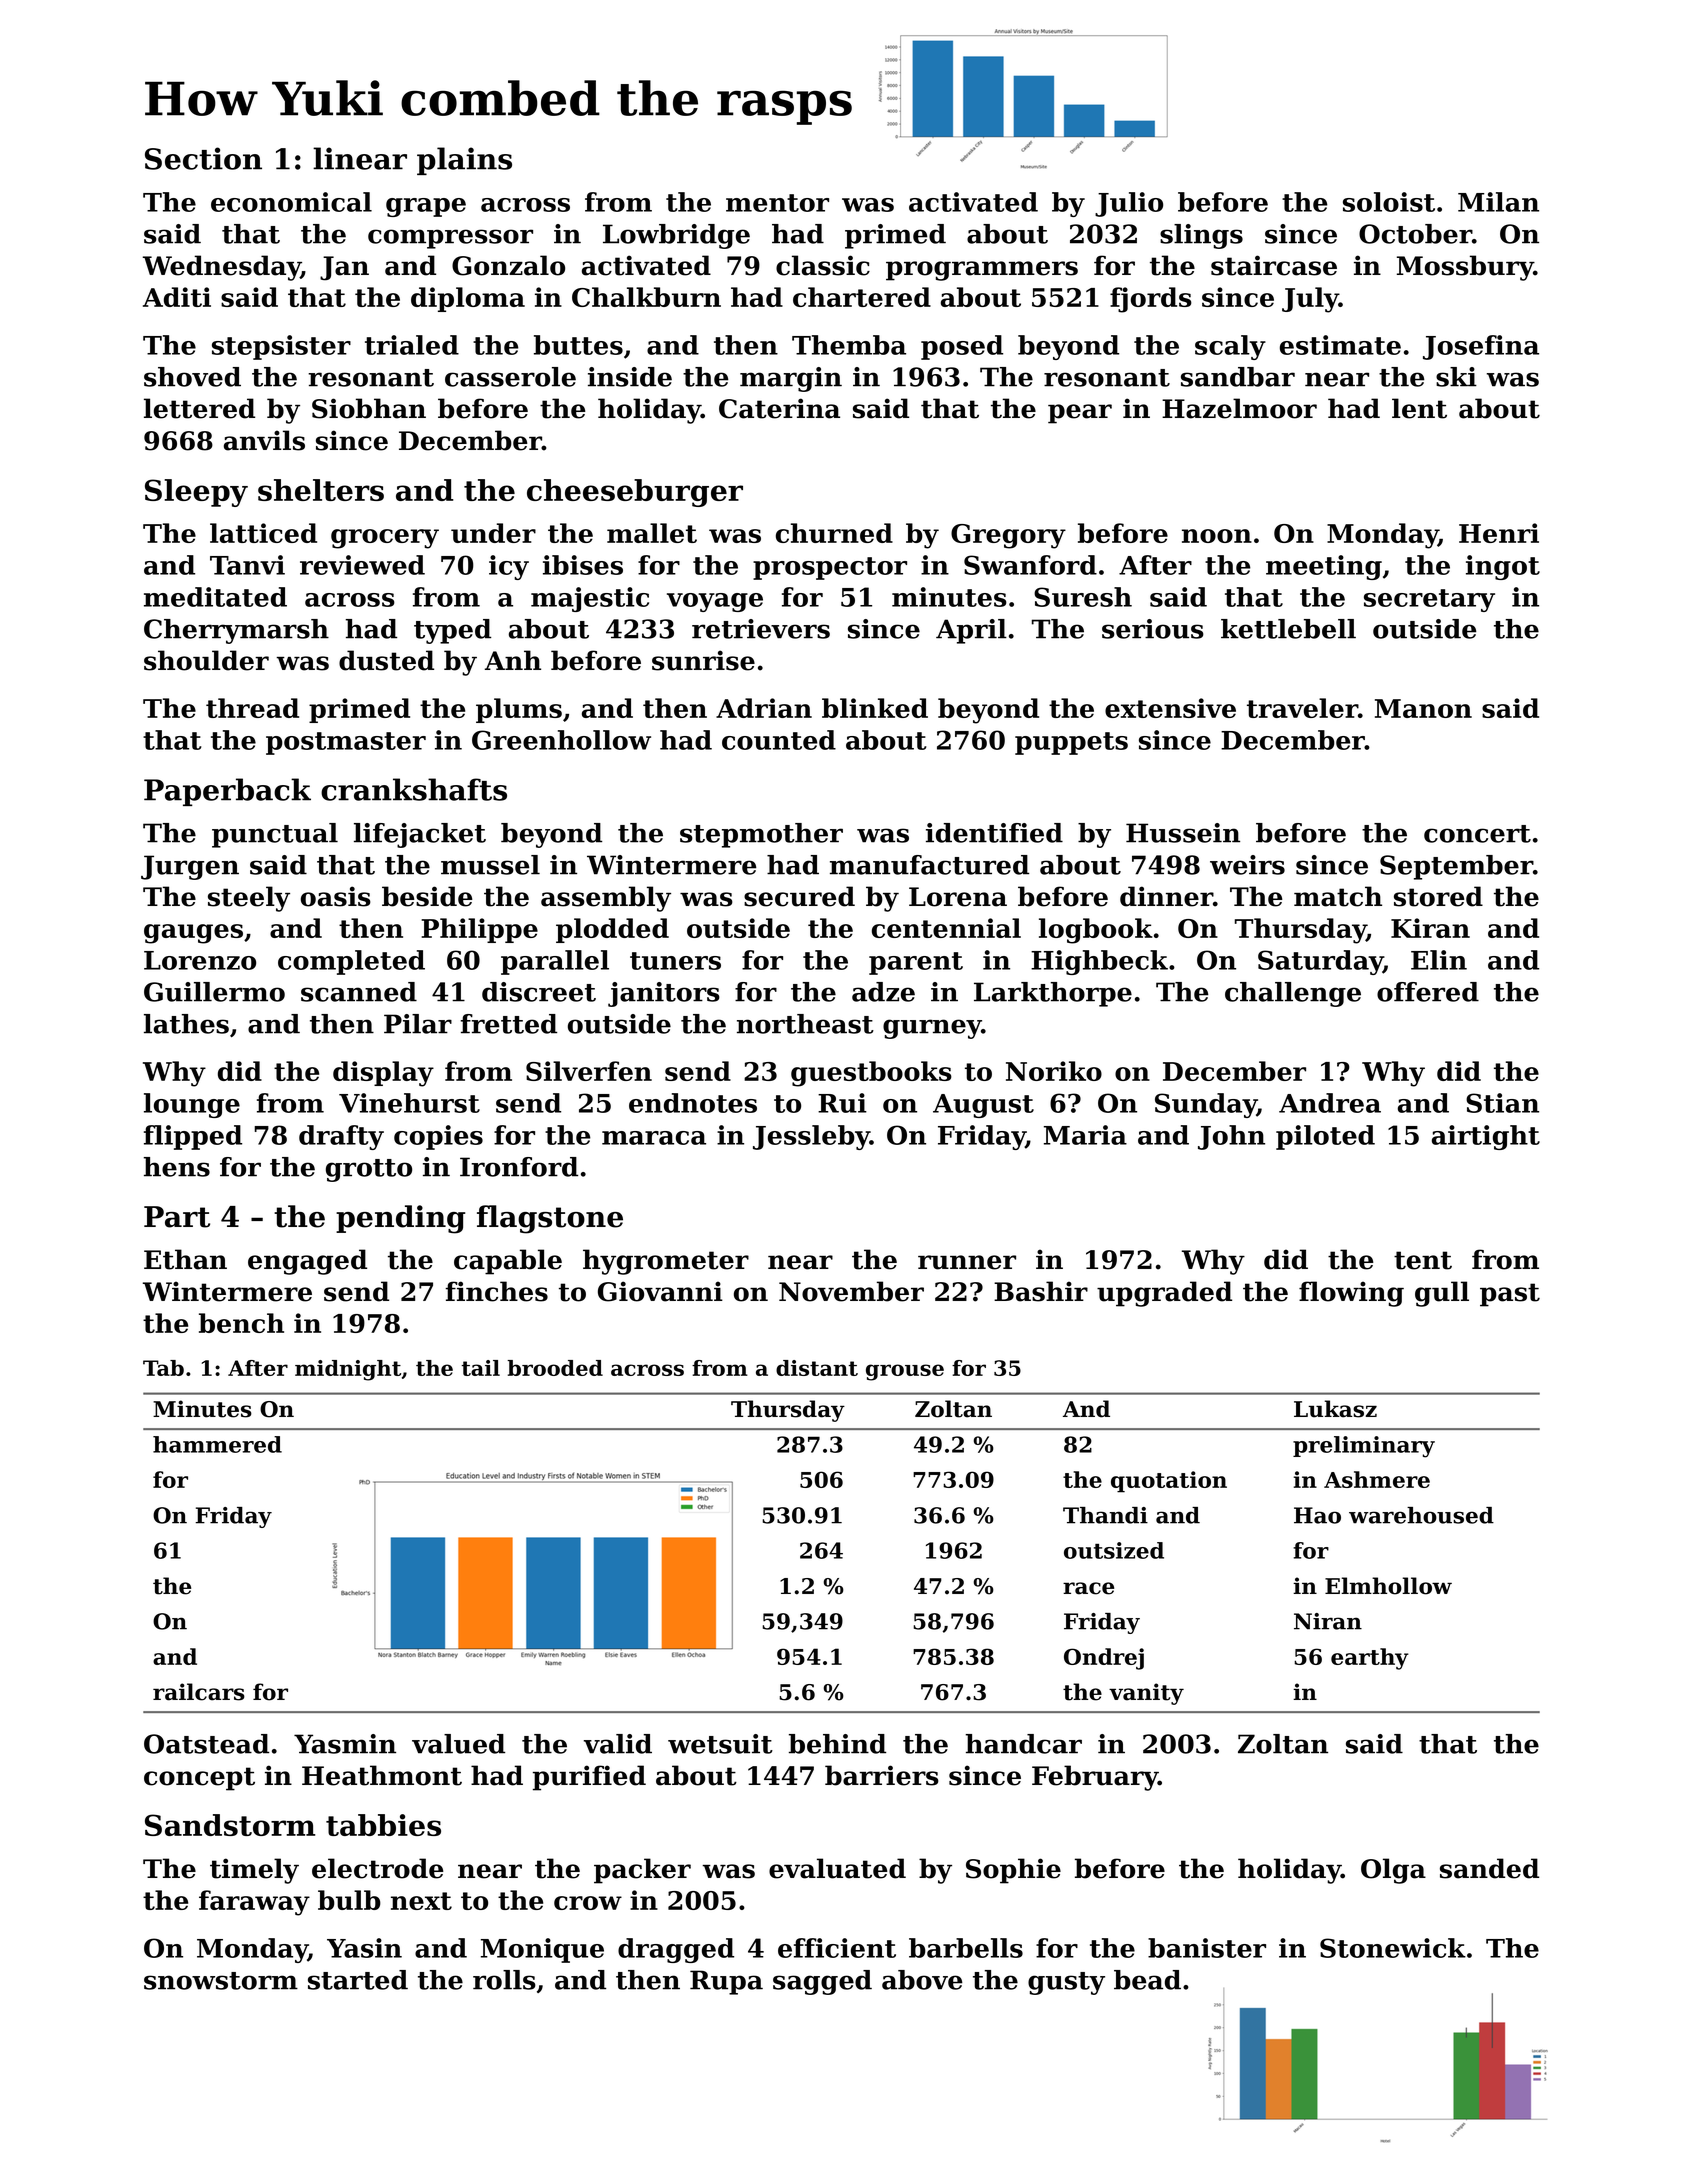 The width and height of the screenshot is (1683, 2178). What do you see at coordinates (676, 1950) in the screenshot?
I see `dragged` at bounding box center [676, 1950].
